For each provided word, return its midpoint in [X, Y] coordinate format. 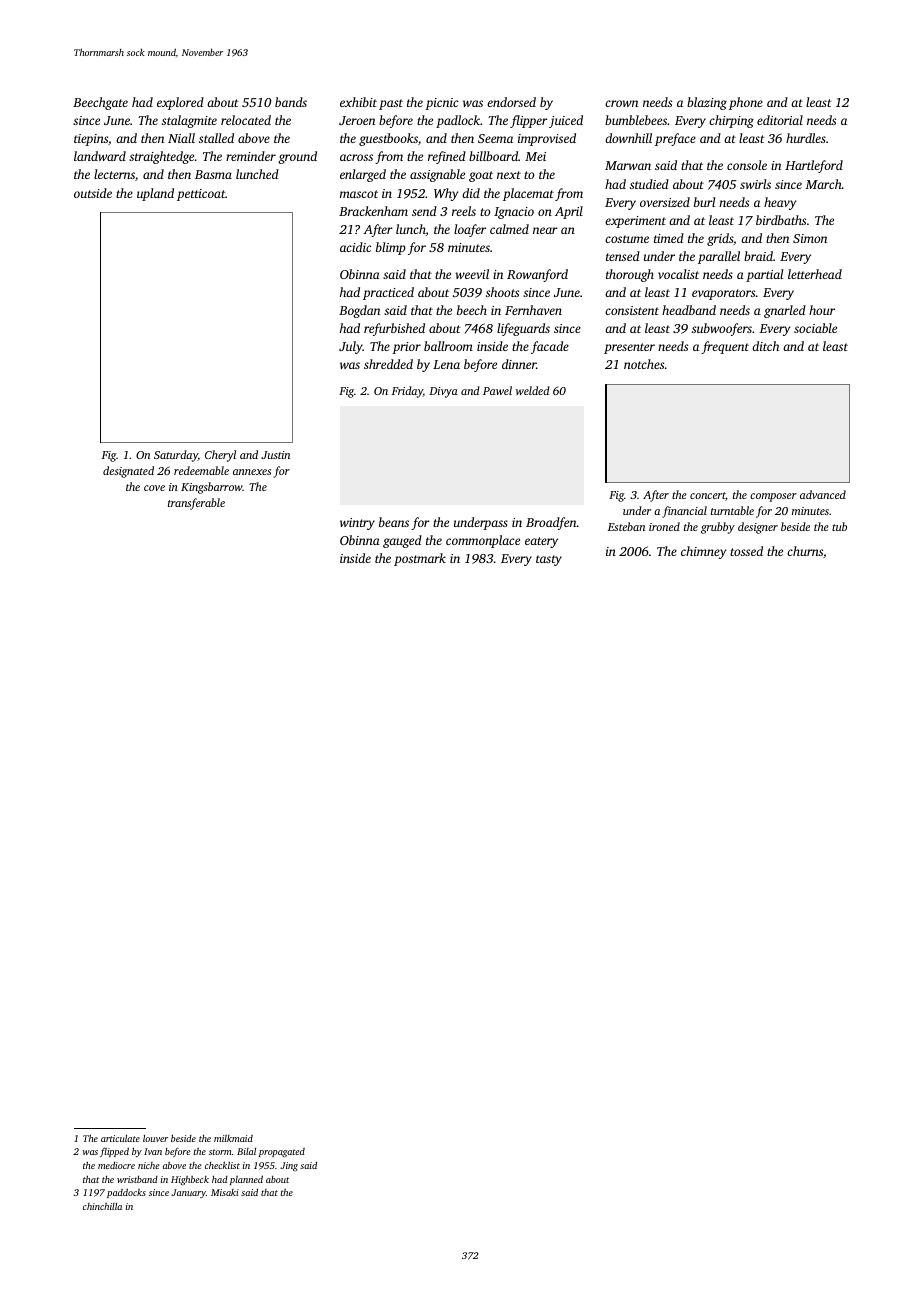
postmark [420, 559]
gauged [402, 541]
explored [180, 103]
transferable [196, 504]
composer [773, 497]
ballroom [448, 346]
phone [746, 103]
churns [805, 551]
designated [128, 472]
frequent [725, 347]
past [391, 104]
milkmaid [233, 1138]
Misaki [225, 1192]
